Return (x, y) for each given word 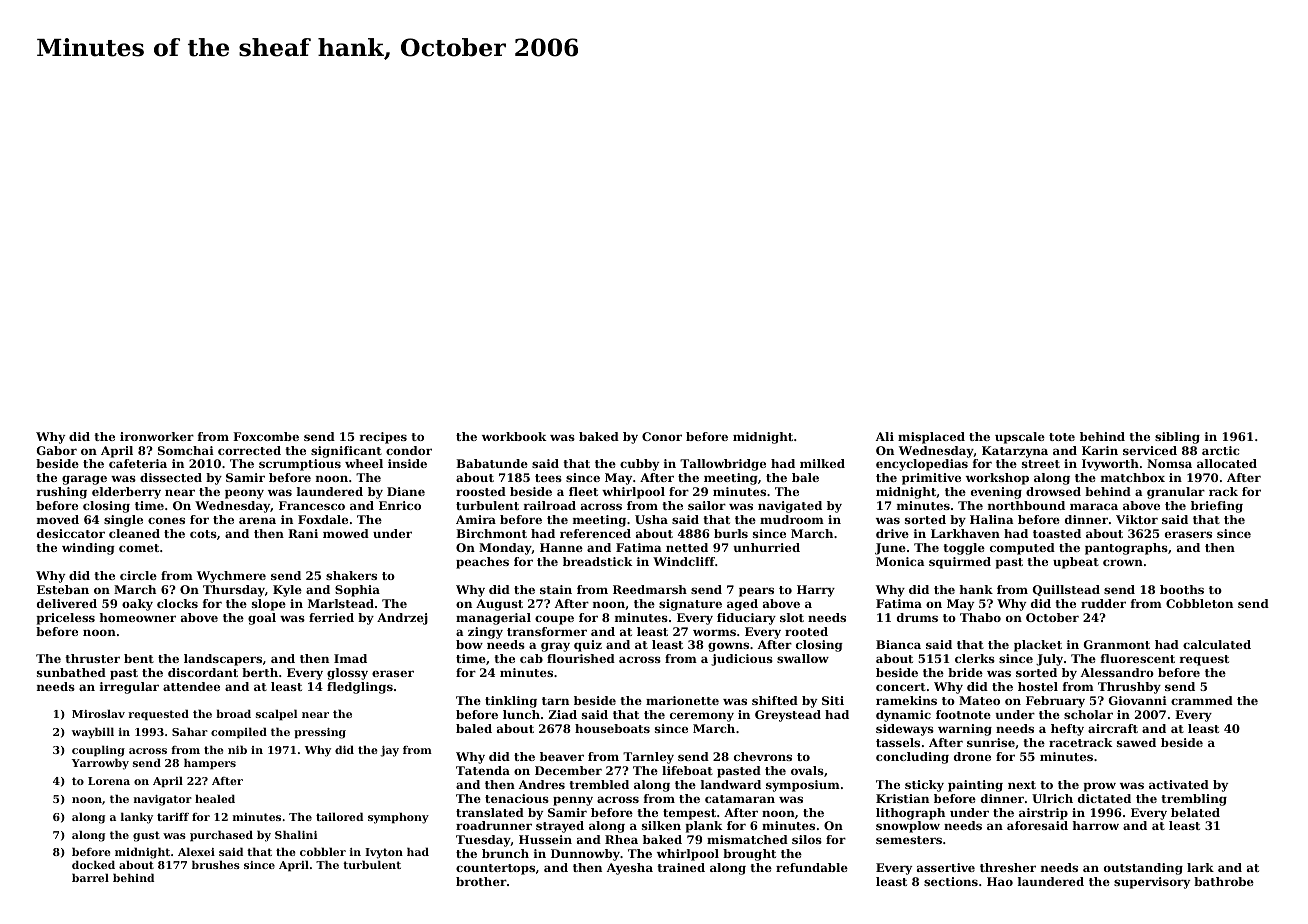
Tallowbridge (723, 465)
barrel (90, 877)
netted (687, 547)
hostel (1038, 686)
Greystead (788, 716)
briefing (1217, 507)
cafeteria (138, 463)
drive (892, 533)
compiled (239, 733)
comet (139, 548)
